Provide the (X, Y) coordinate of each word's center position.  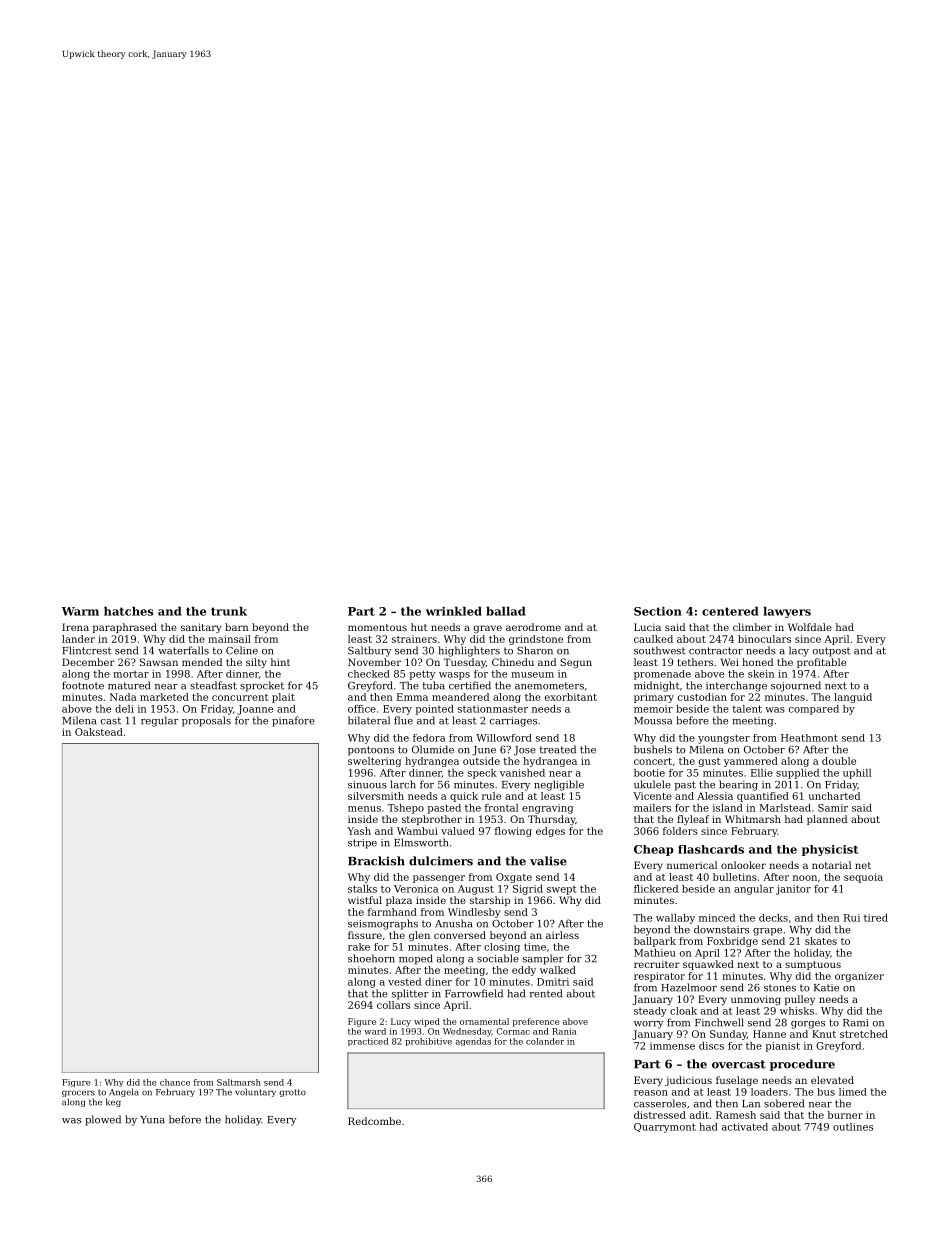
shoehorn (371, 958)
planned (827, 820)
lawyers (787, 612)
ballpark (655, 942)
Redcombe (374, 1121)
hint (280, 662)
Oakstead (99, 732)
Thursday (551, 820)
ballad (506, 611)
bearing (738, 785)
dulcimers (441, 861)
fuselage (737, 1081)
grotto (292, 1093)
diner (438, 982)
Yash (359, 831)
